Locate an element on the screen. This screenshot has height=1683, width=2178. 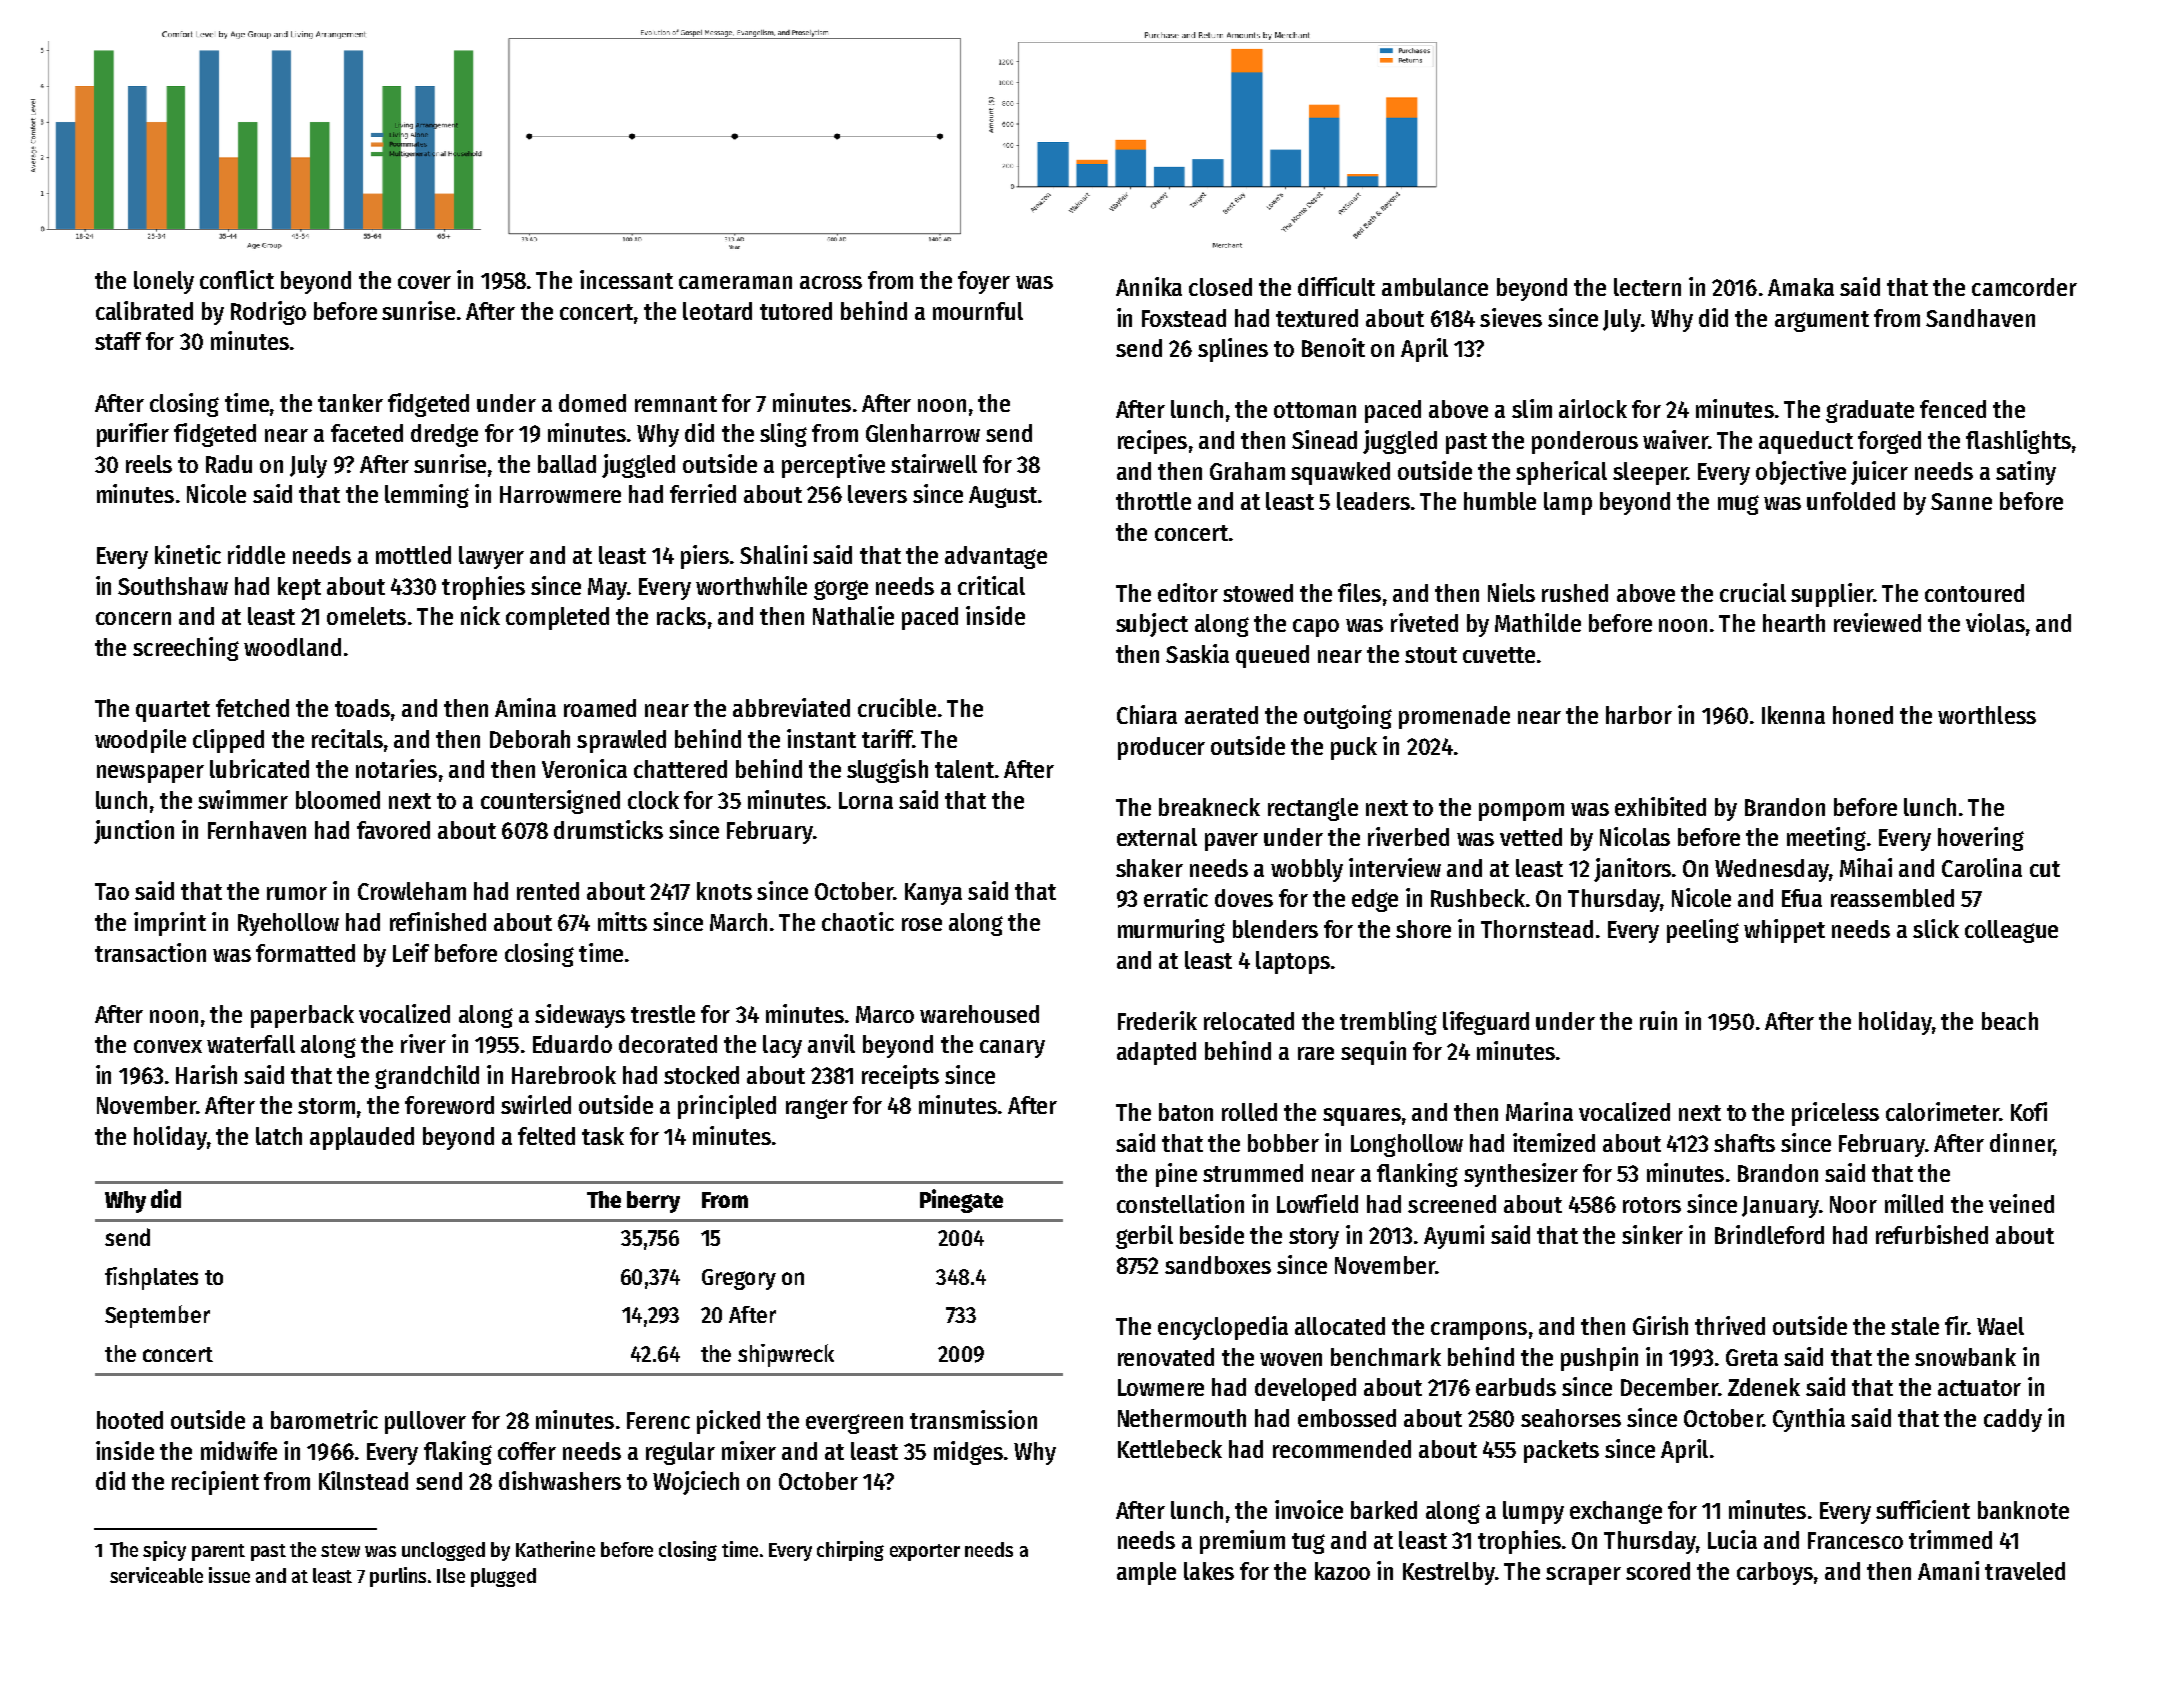
serviceable is located at coordinates (156, 1575).
